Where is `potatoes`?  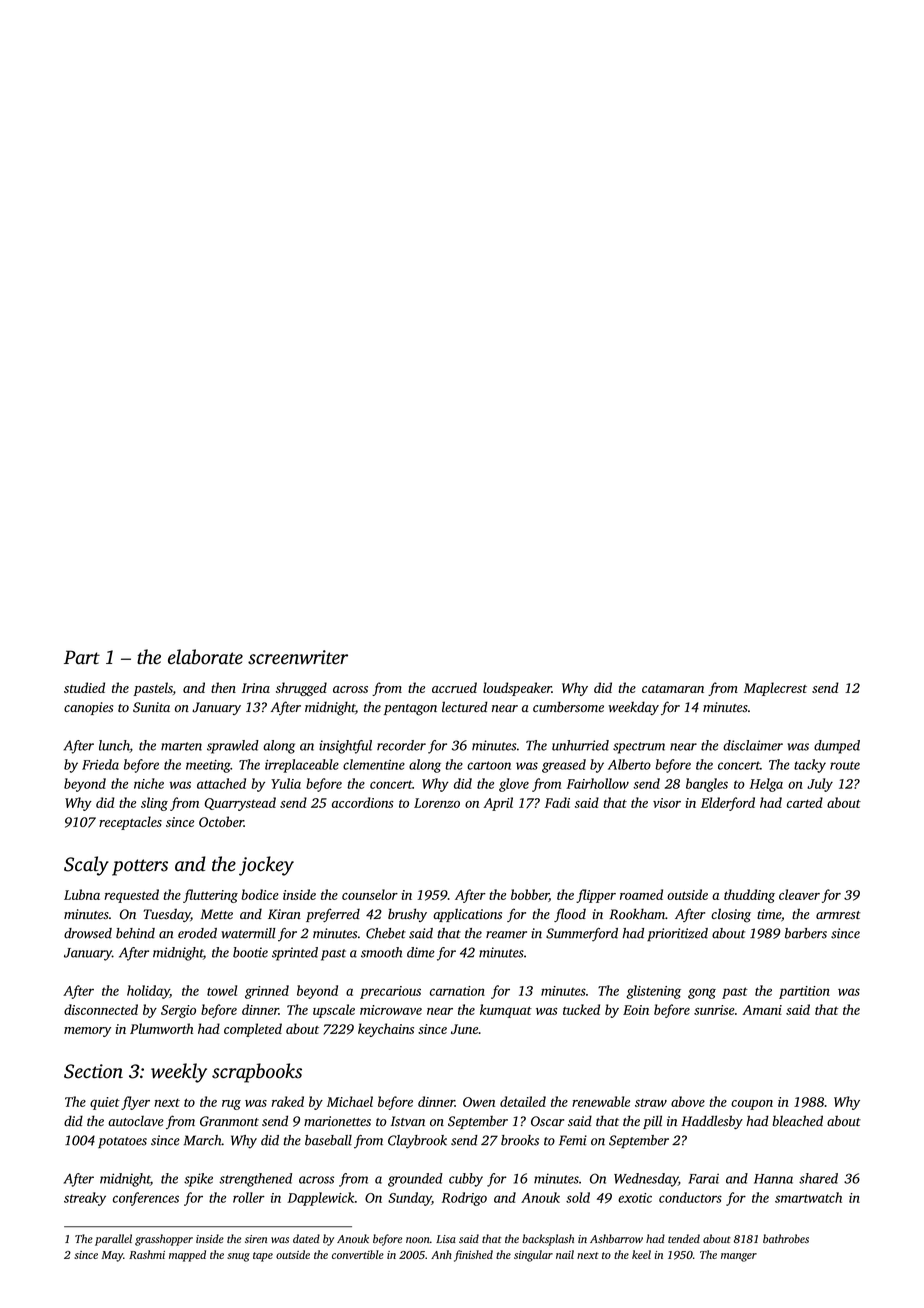
potatoes is located at coordinates (122, 1143).
